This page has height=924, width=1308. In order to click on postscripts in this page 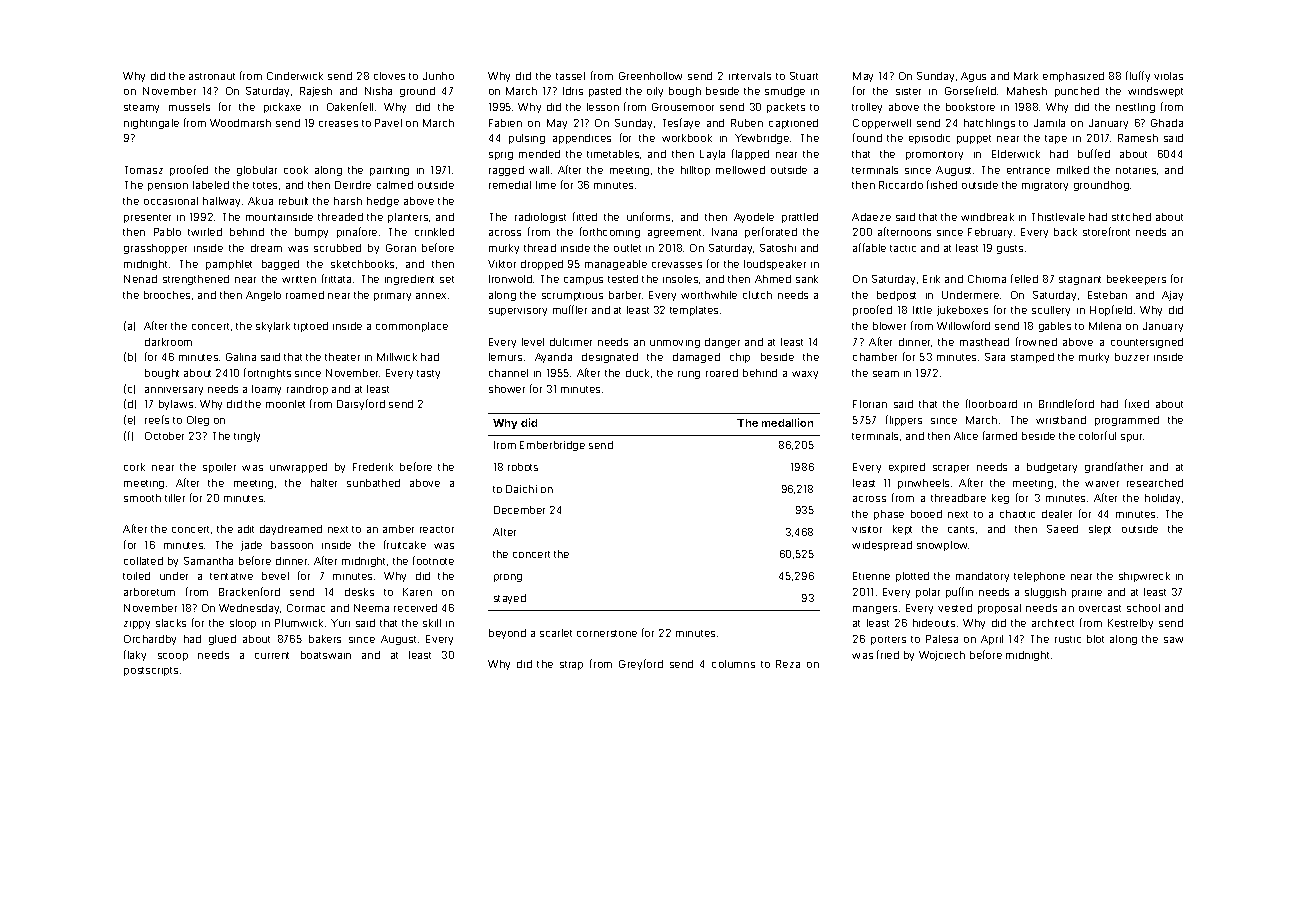, I will do `click(151, 671)`.
